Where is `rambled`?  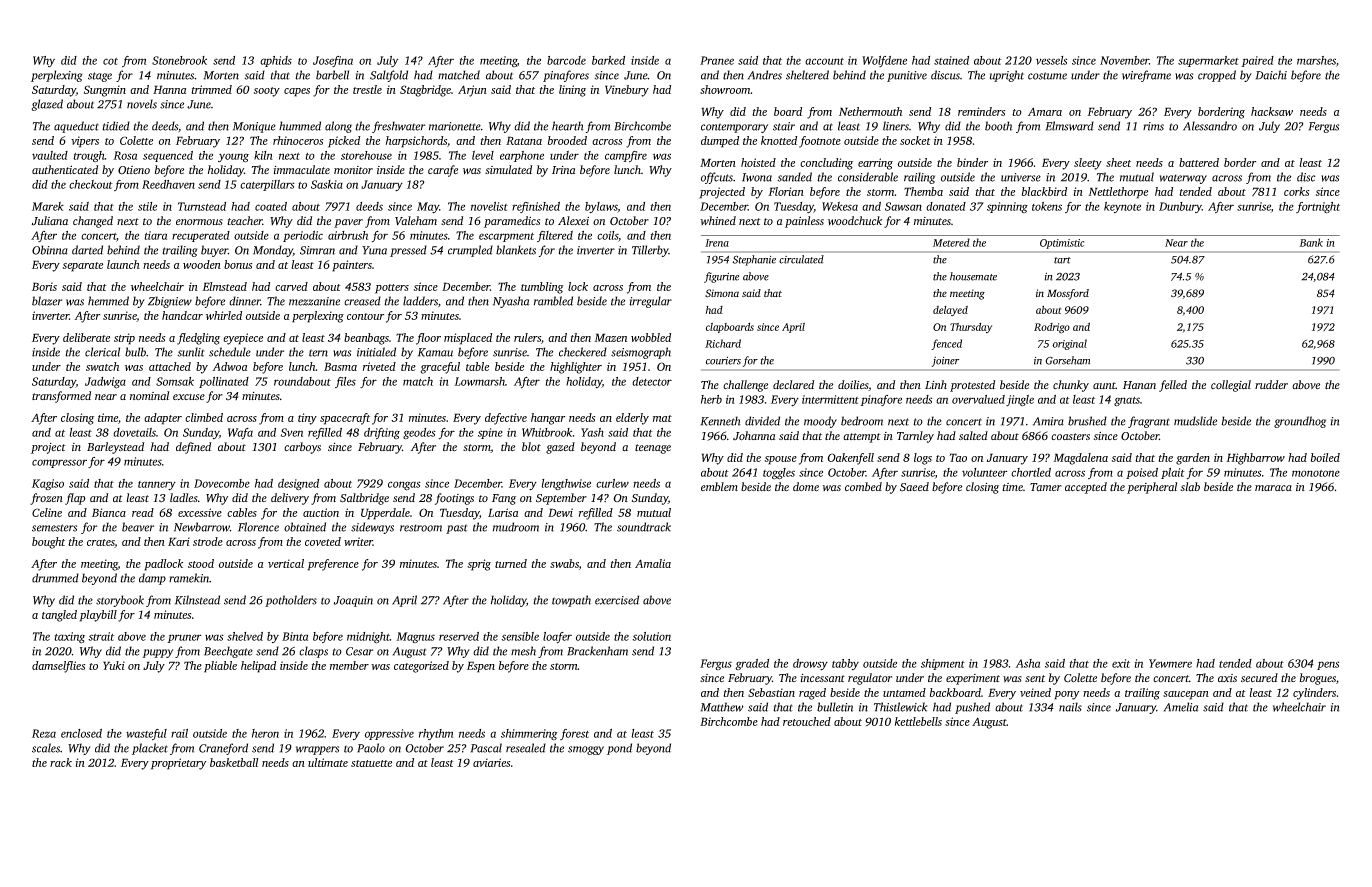 rambled is located at coordinates (553, 301).
